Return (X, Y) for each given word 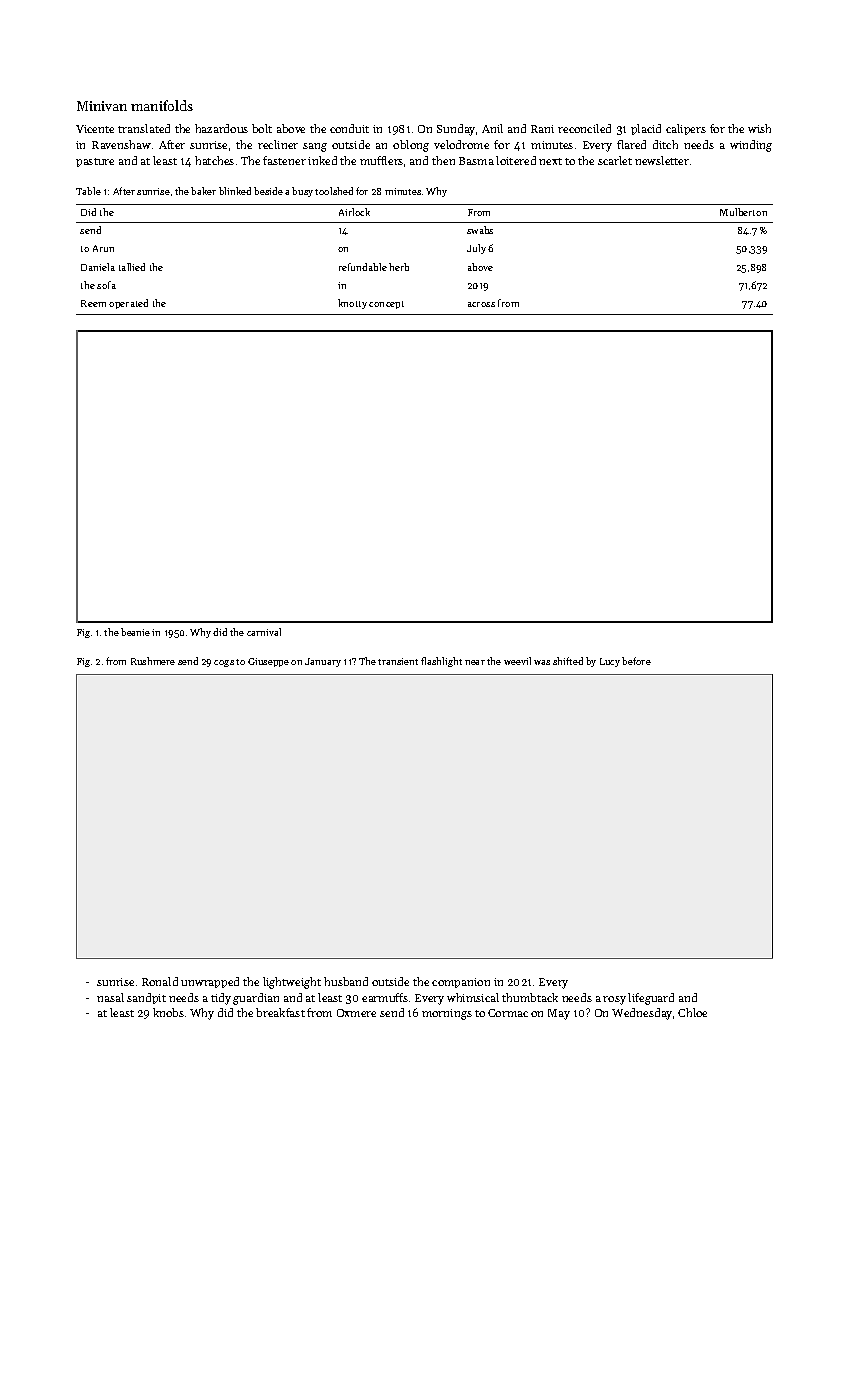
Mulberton (743, 212)
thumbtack (530, 997)
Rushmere (153, 661)
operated (128, 304)
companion (461, 983)
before (636, 661)
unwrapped (210, 982)
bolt (262, 128)
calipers (686, 129)
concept (386, 305)
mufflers (381, 160)
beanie (135, 632)
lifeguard (651, 999)
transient (398, 661)
